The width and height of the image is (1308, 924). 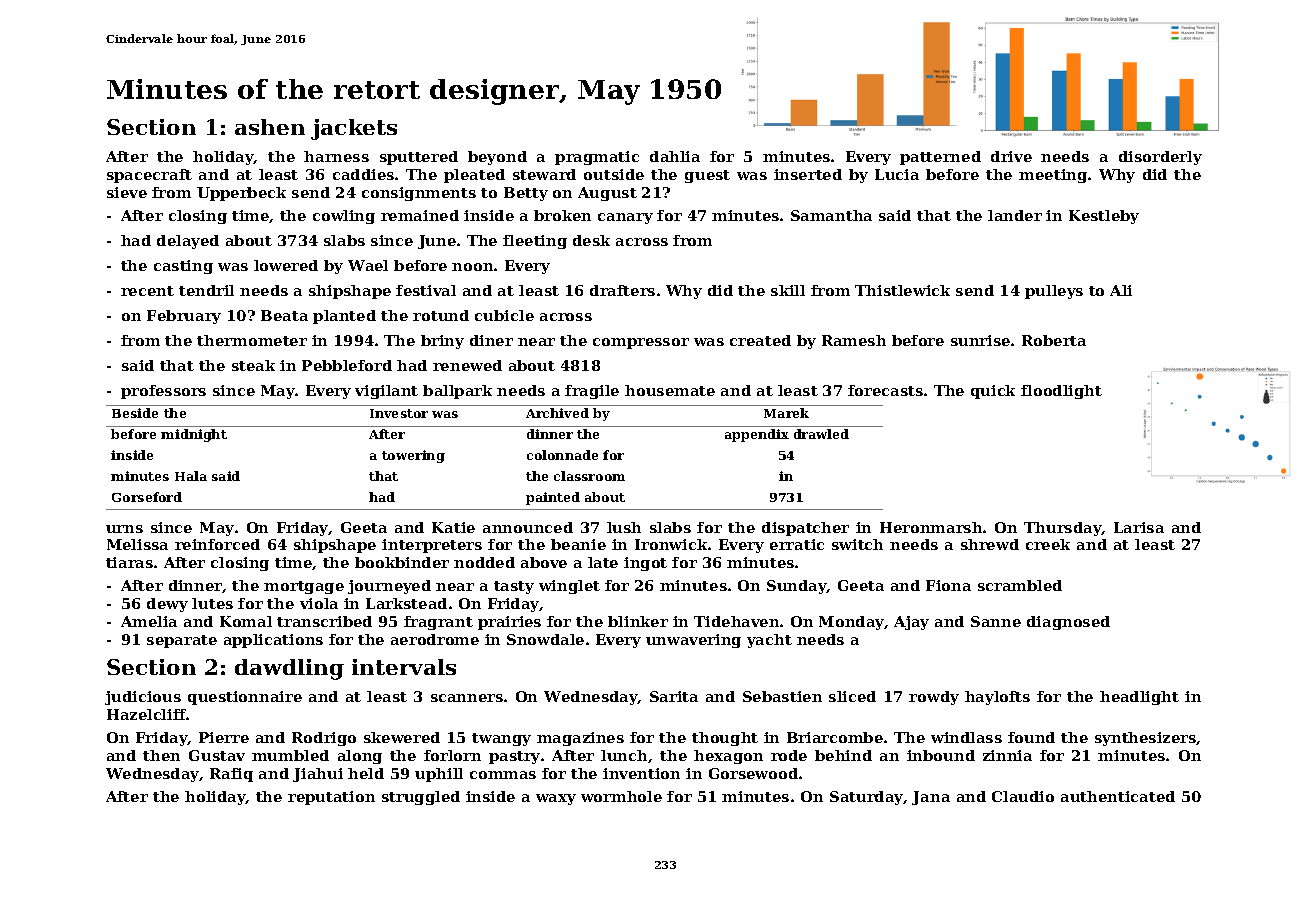 What do you see at coordinates (331, 798) in the image?
I see `reputation` at bounding box center [331, 798].
